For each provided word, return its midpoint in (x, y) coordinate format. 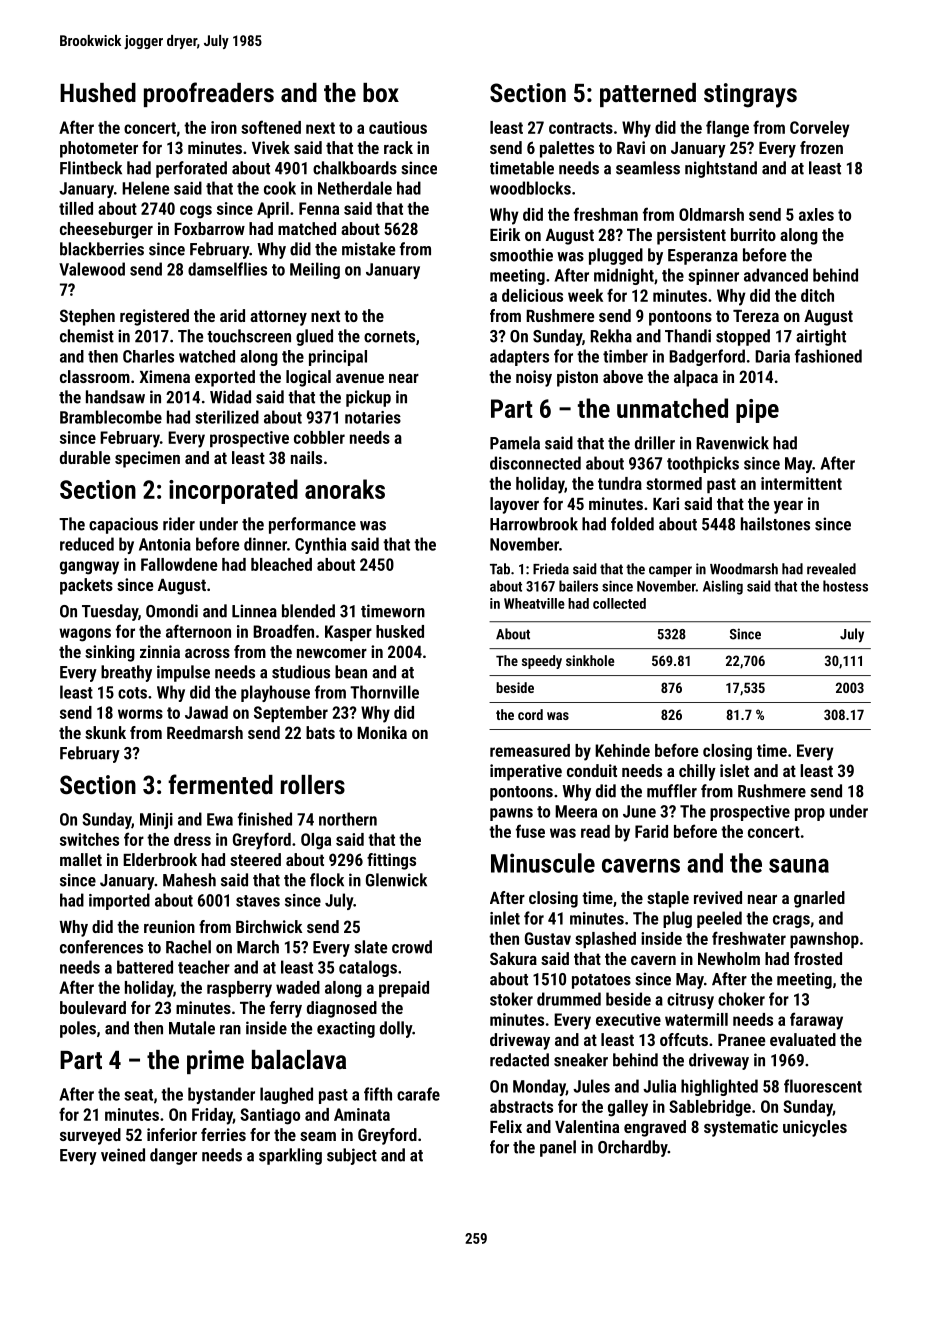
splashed (605, 940)
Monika (382, 732)
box (381, 92)
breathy (126, 673)
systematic (741, 1128)
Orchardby (633, 1148)
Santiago (270, 1116)
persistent (691, 236)
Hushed (98, 92)
